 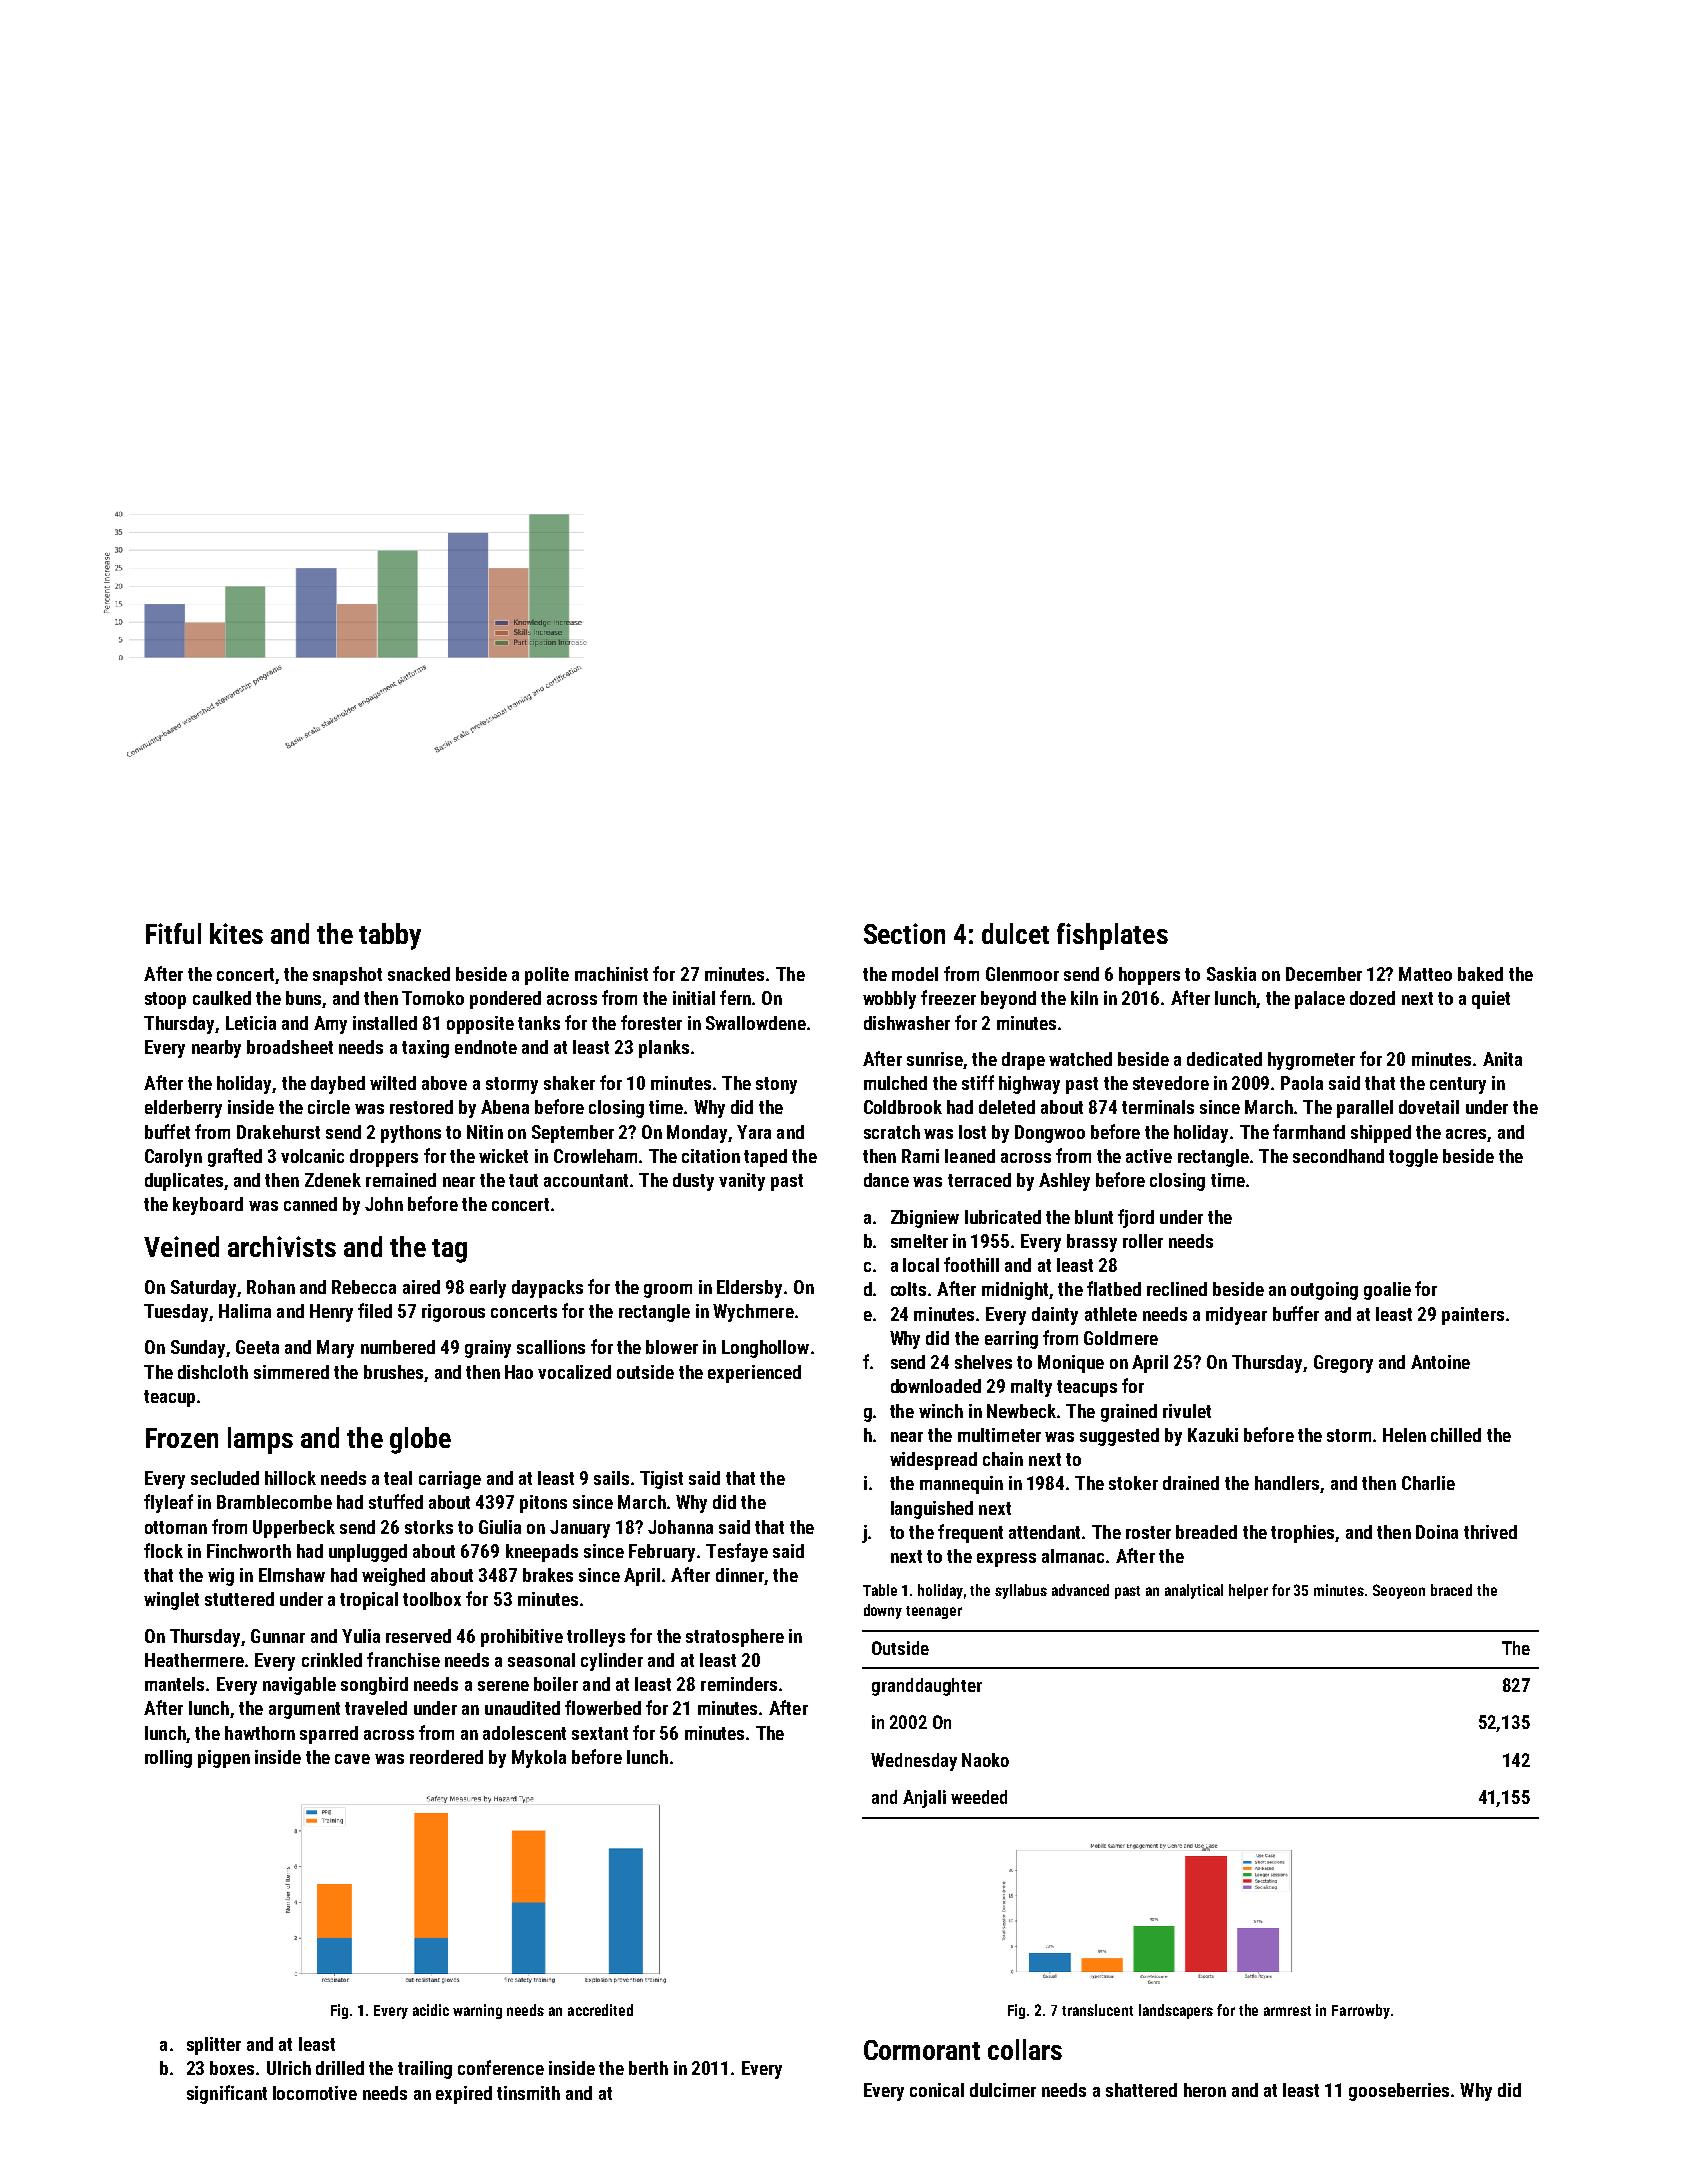 What do you see at coordinates (985, 1760) in the page?
I see `Naoko` at bounding box center [985, 1760].
